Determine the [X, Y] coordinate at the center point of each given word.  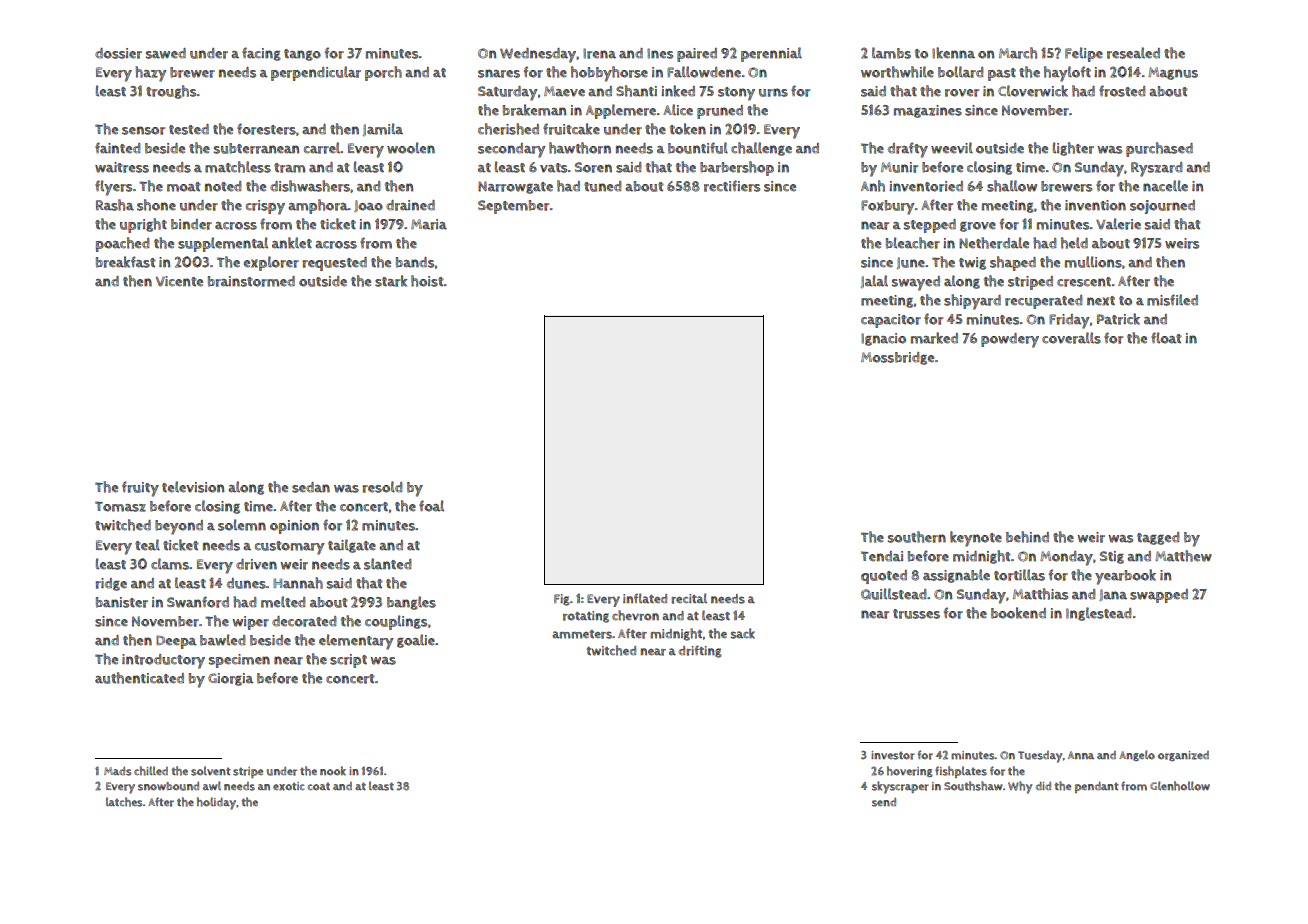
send [884, 802]
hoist [427, 281]
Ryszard [1156, 169]
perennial [771, 54]
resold [382, 487]
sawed [166, 53]
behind [1027, 537]
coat [319, 786]
